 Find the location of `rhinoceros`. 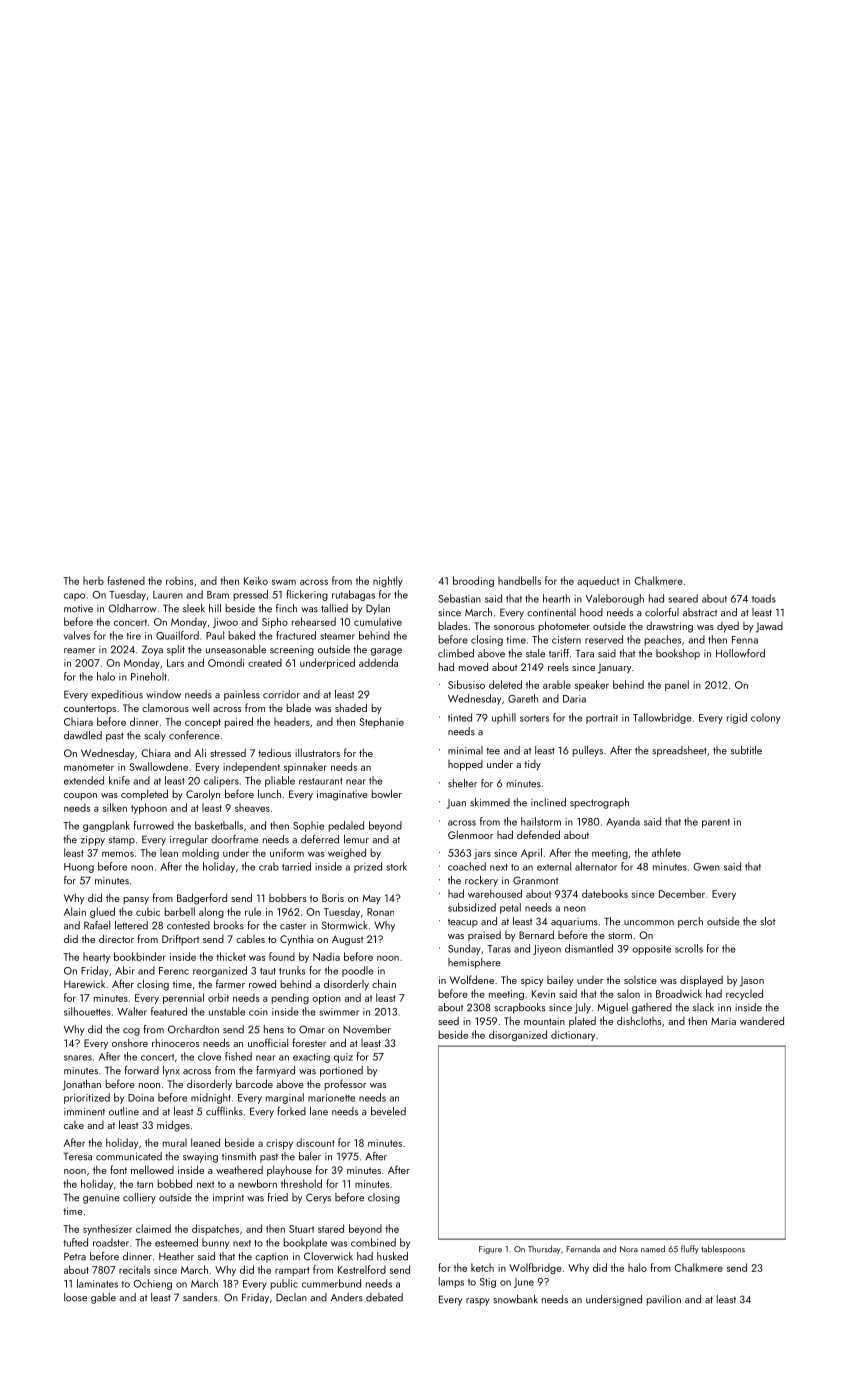

rhinoceros is located at coordinates (175, 1042).
